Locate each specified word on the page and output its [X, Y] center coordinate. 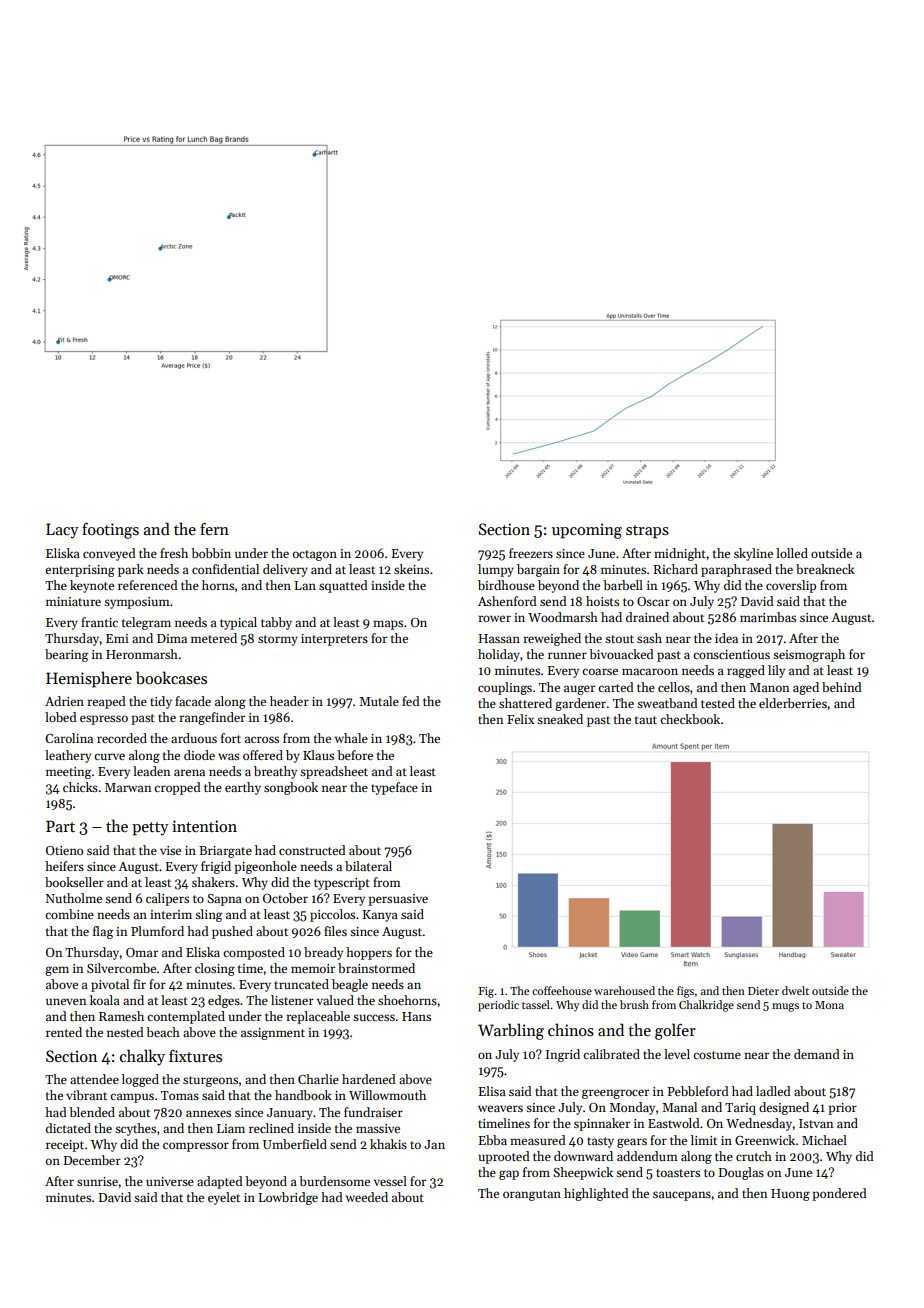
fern [214, 529]
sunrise [97, 1181]
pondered [839, 1194]
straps [647, 532]
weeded [367, 1197]
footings [110, 531]
